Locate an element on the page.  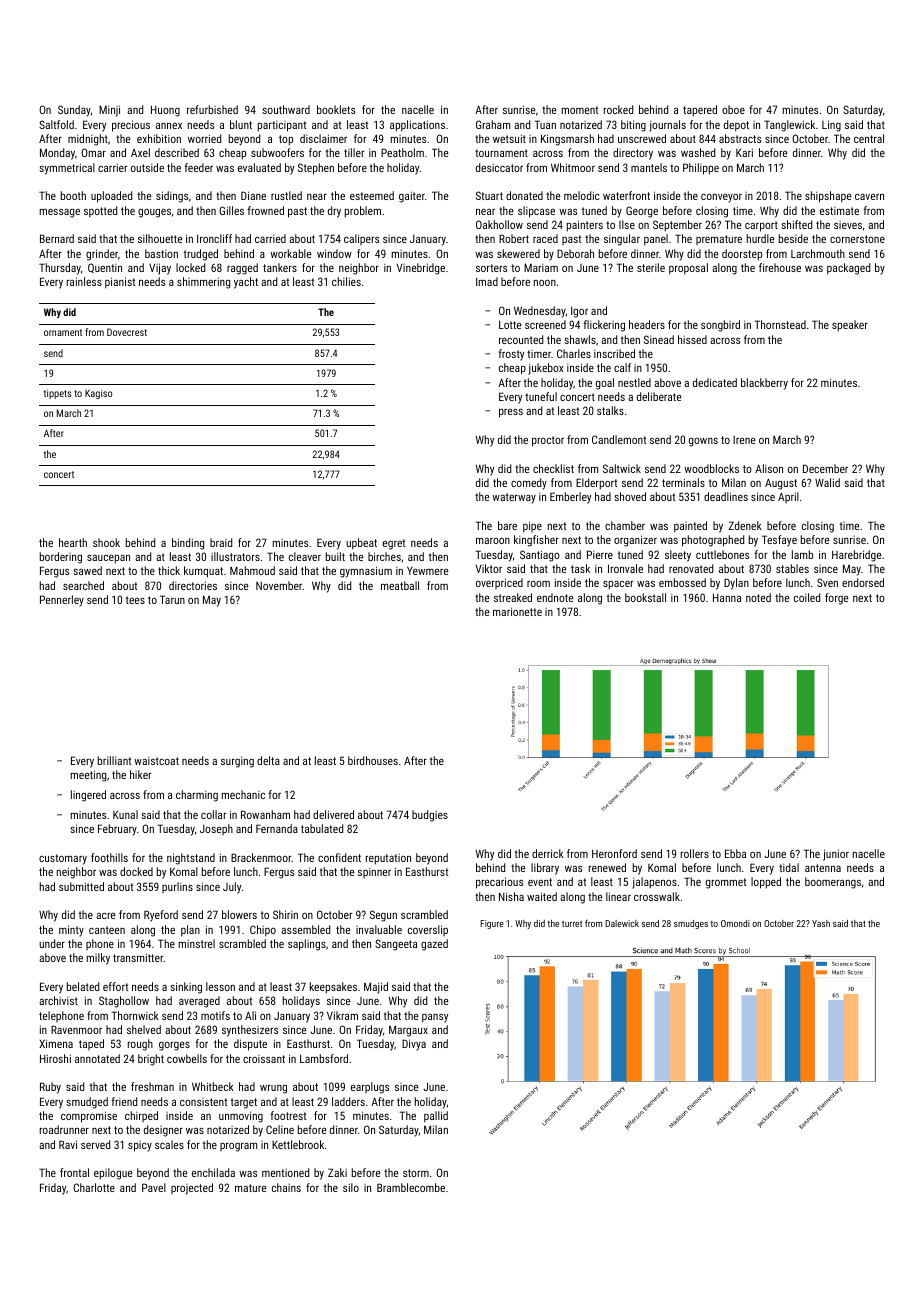
Viktor is located at coordinates (488, 568).
